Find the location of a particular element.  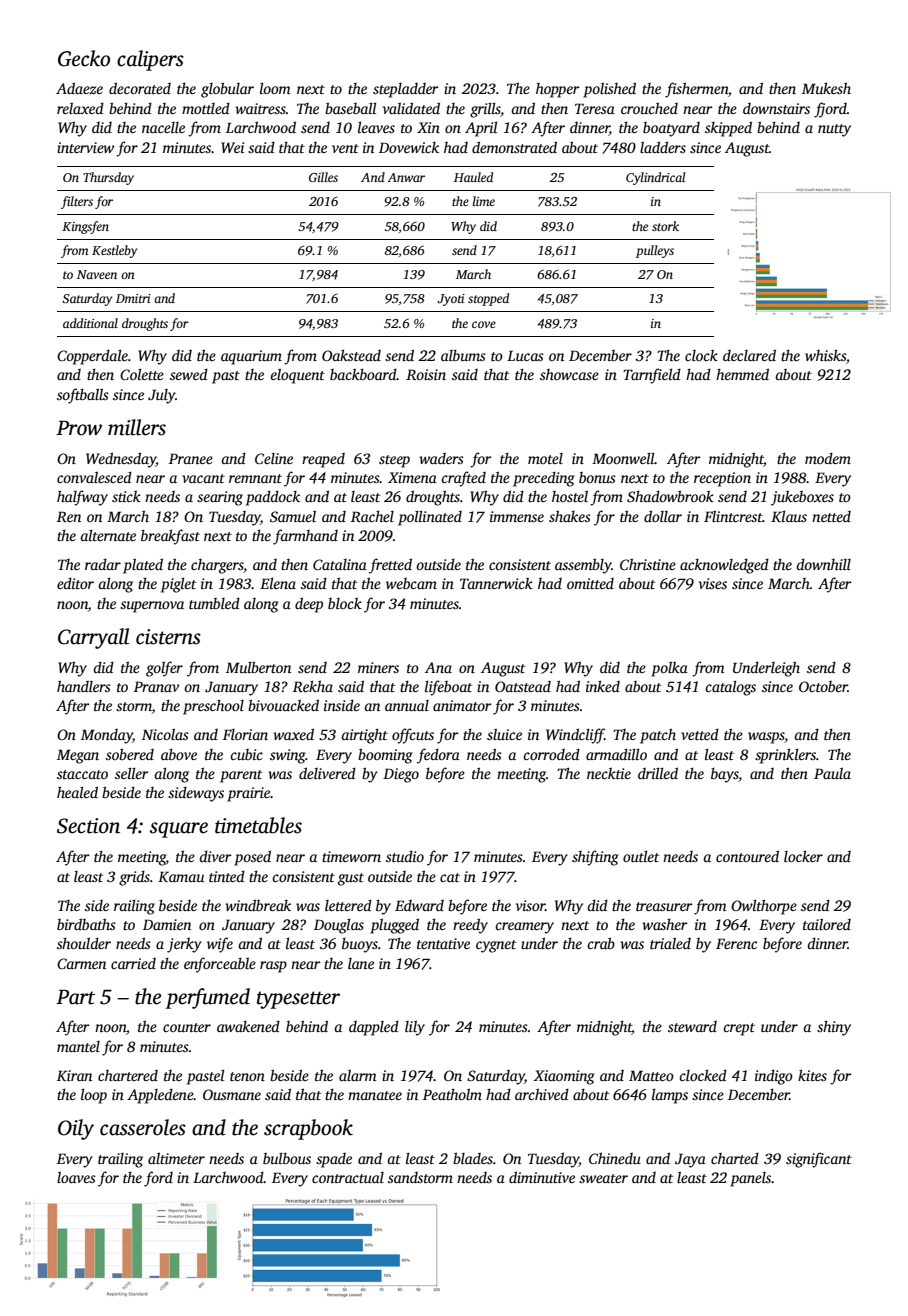

downhill is located at coordinates (823, 564).
